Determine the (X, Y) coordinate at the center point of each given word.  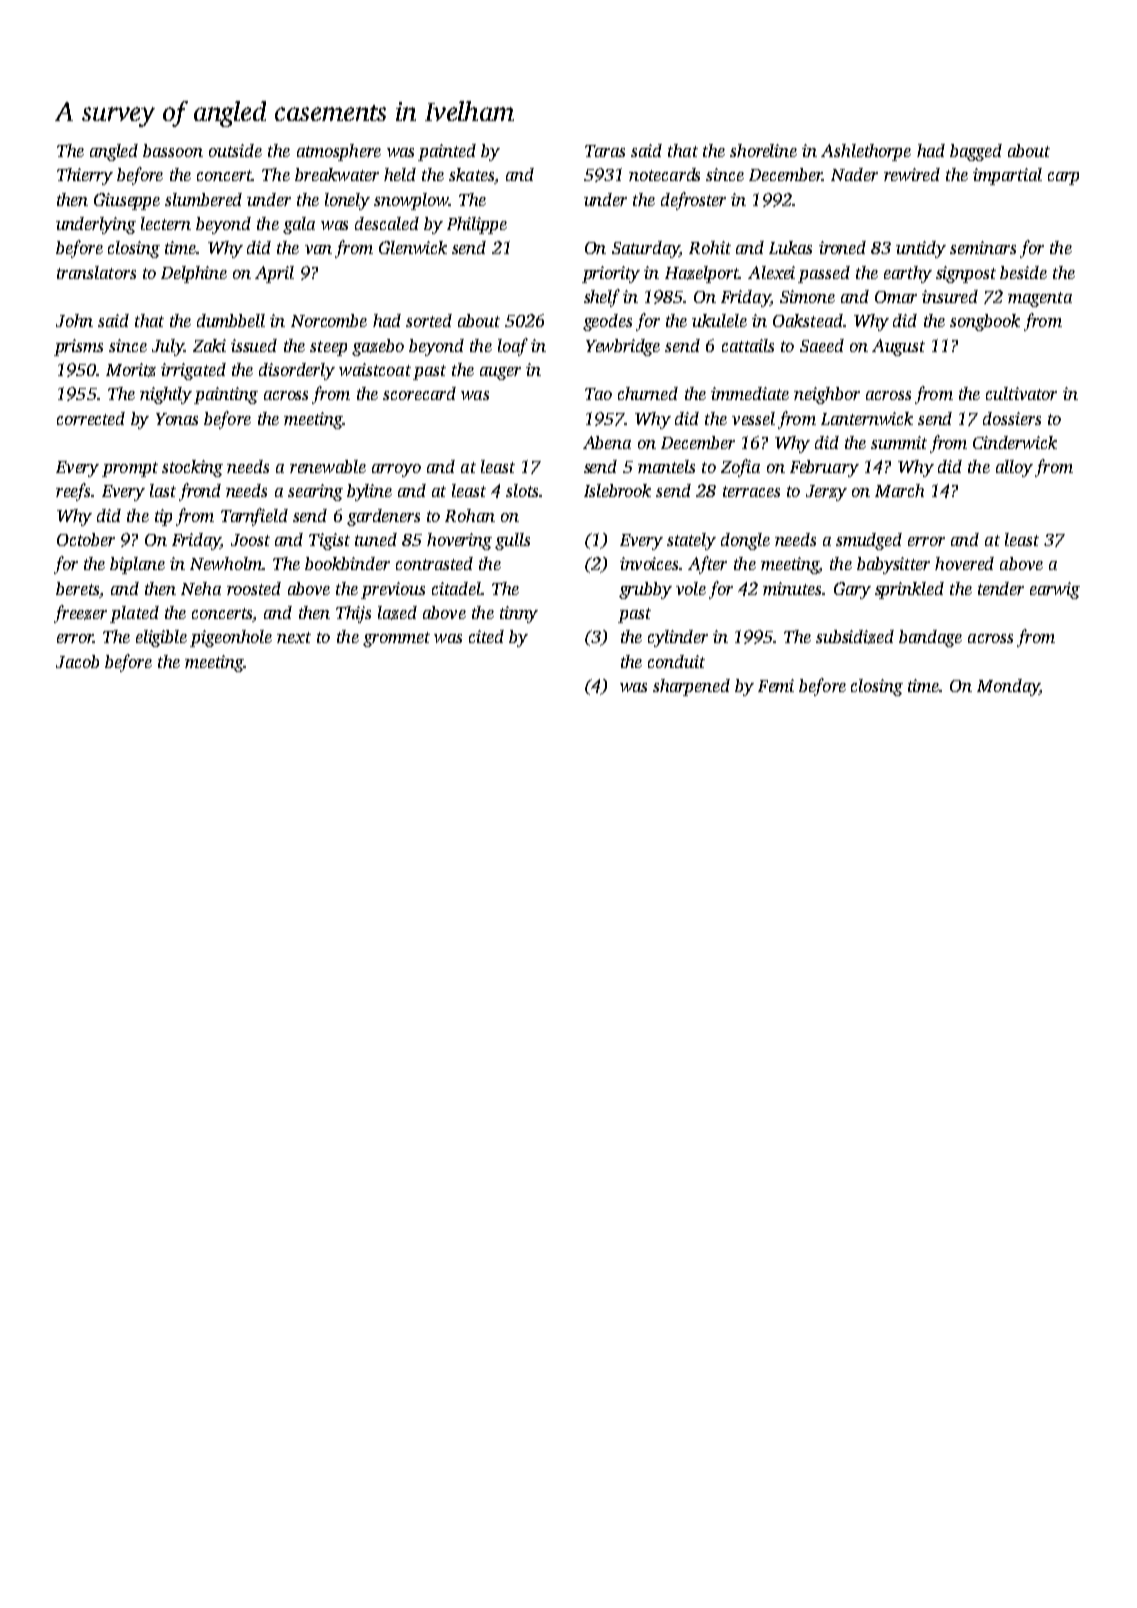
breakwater (337, 174)
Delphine (194, 274)
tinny (519, 614)
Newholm (226, 563)
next (294, 637)
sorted (429, 320)
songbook (985, 322)
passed (824, 274)
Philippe (477, 225)
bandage (930, 638)
